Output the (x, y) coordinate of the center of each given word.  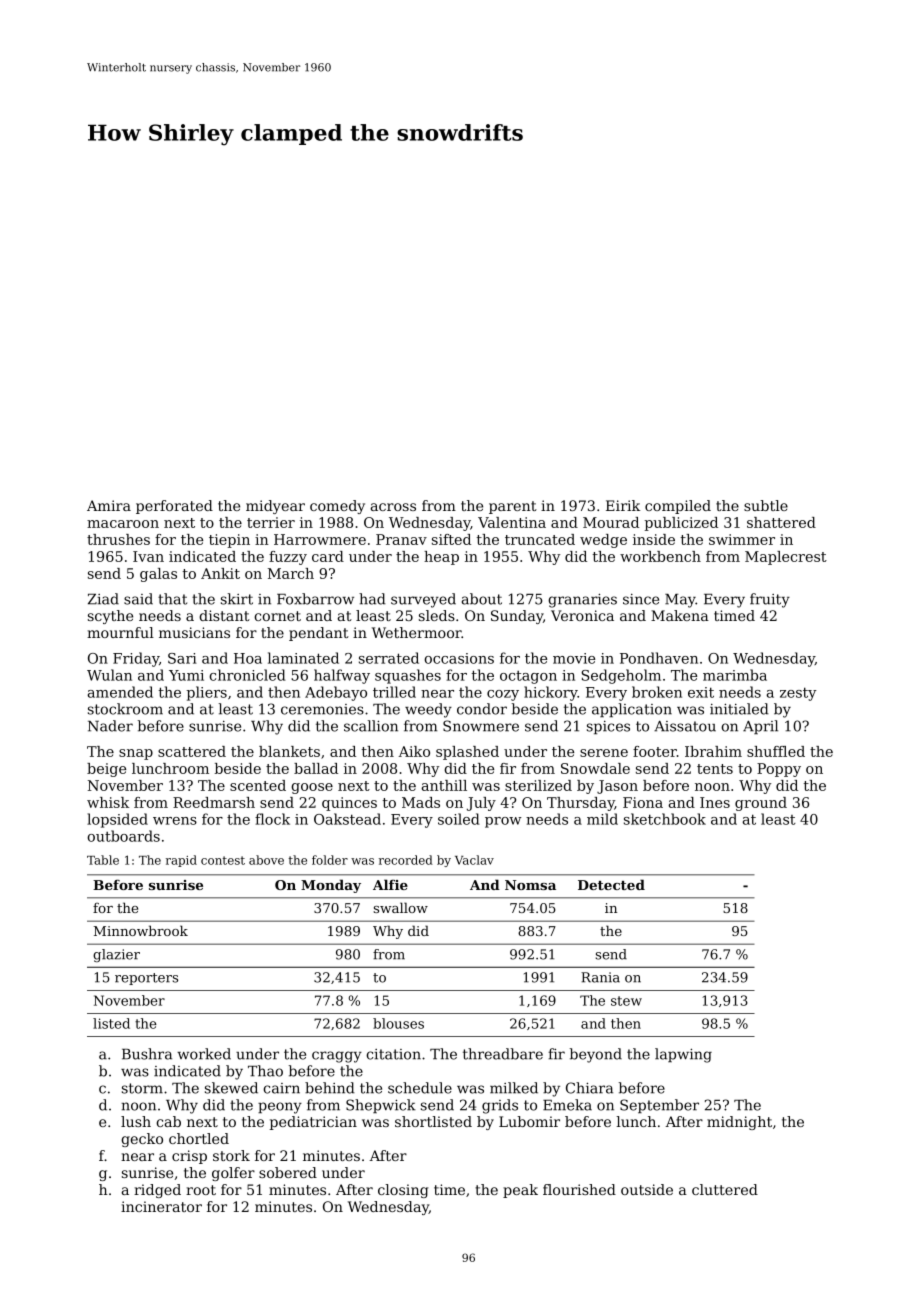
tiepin (229, 541)
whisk (108, 802)
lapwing (683, 1055)
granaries (582, 600)
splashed (467, 753)
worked (204, 1054)
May (680, 601)
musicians (194, 632)
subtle (766, 505)
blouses (398, 1023)
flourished (579, 1189)
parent (513, 507)
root (201, 1190)
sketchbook (665, 819)
